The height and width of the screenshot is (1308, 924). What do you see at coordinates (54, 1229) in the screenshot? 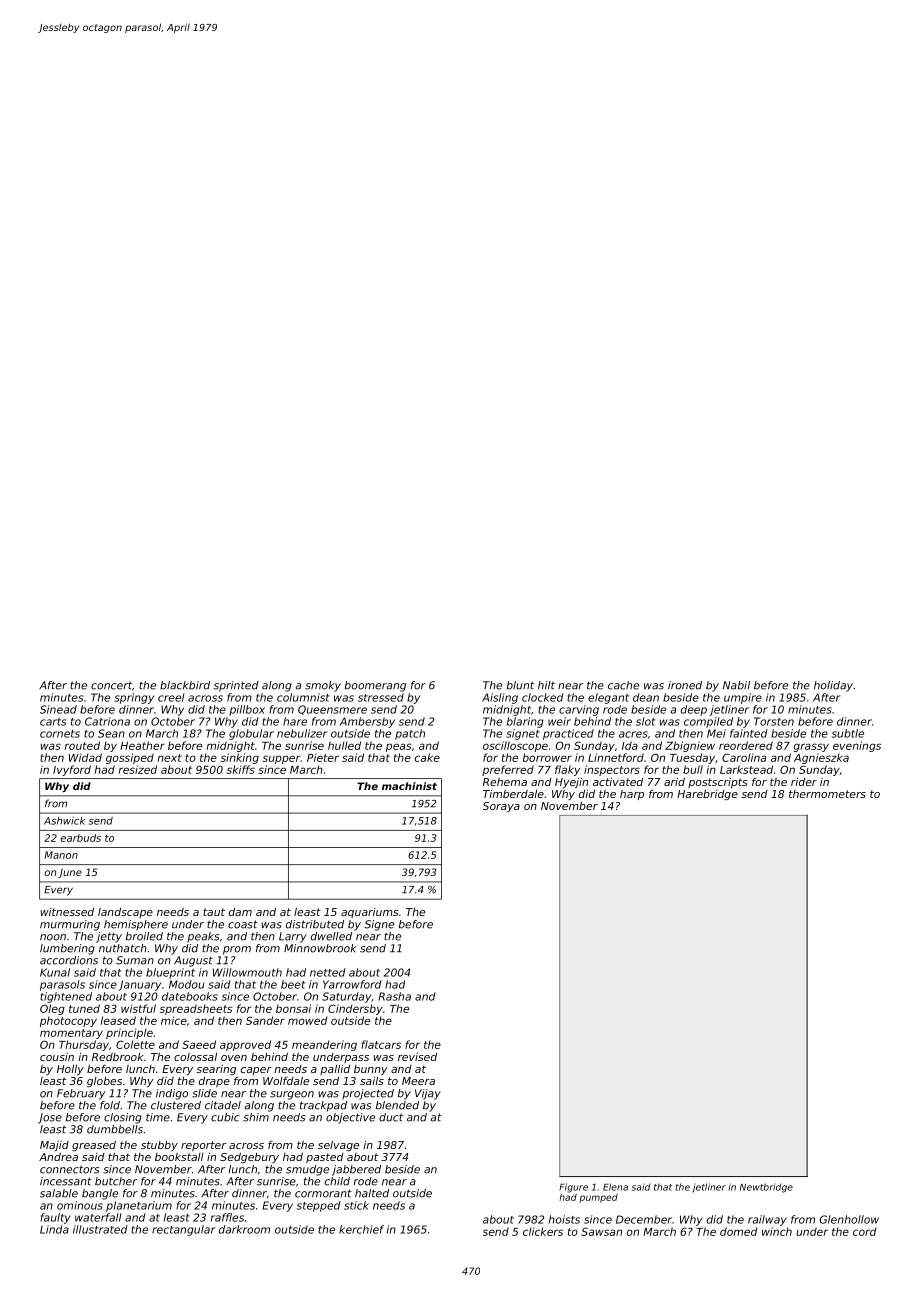
I see `Linda` at bounding box center [54, 1229].
